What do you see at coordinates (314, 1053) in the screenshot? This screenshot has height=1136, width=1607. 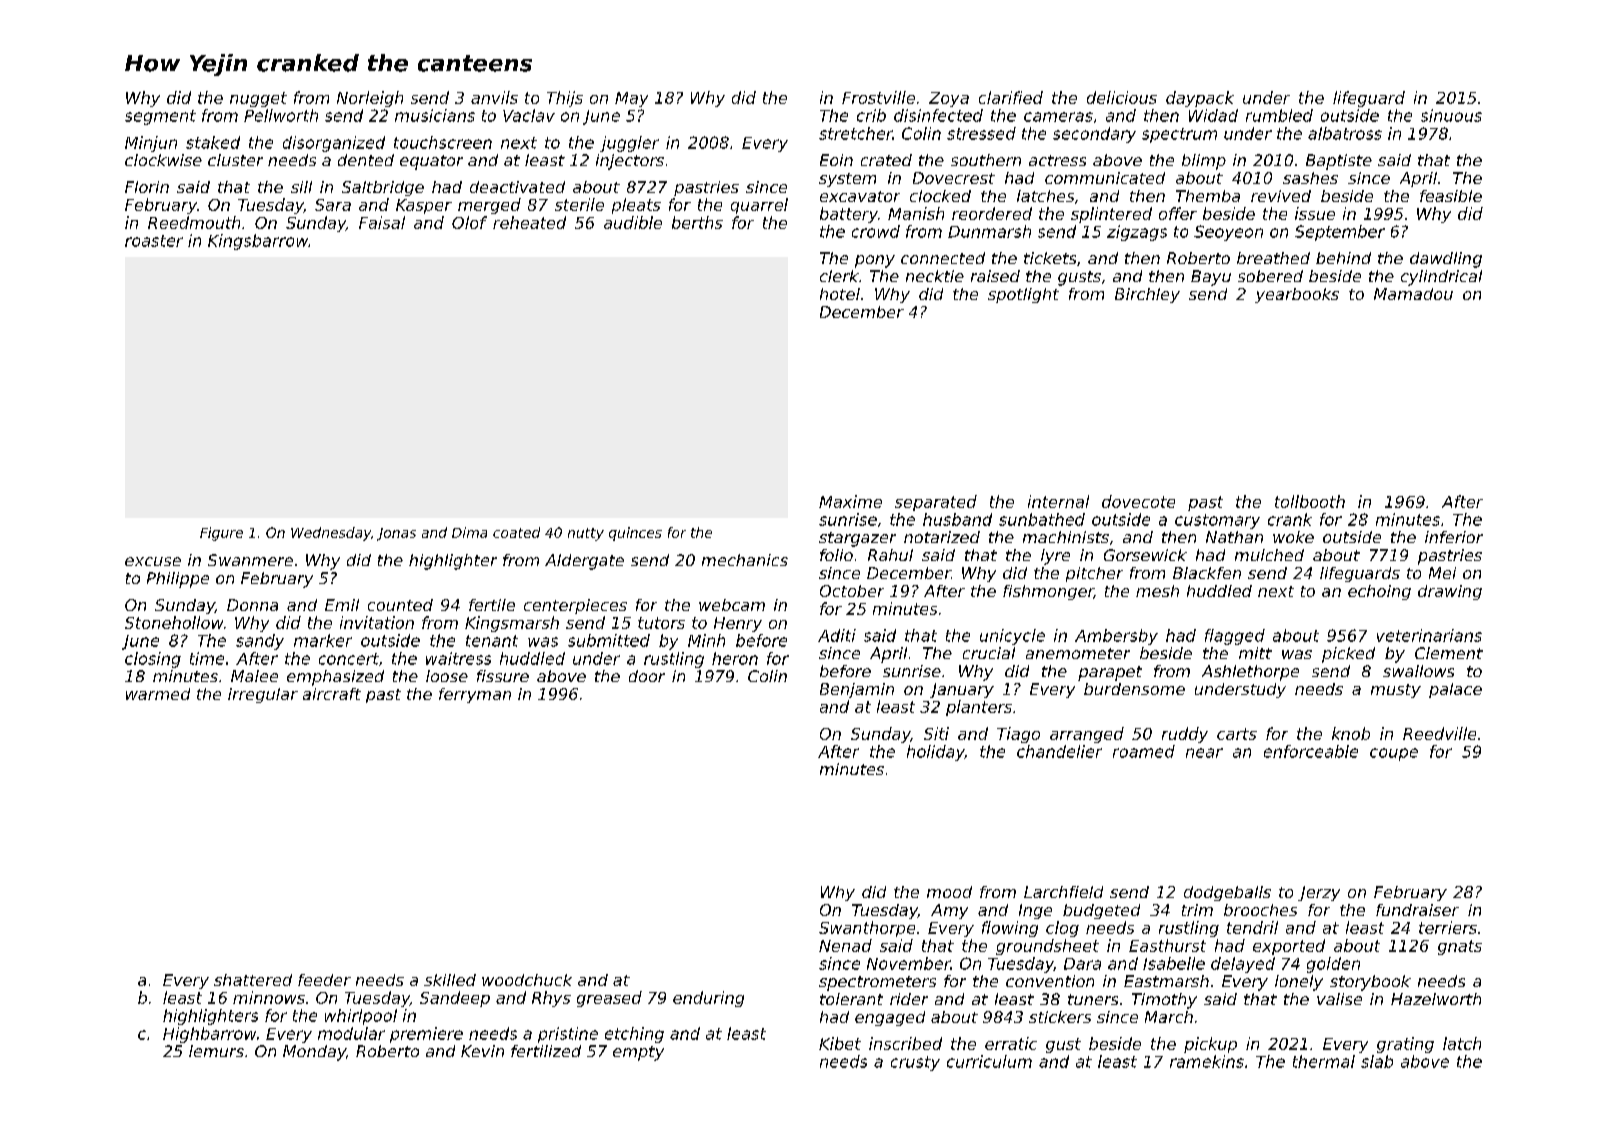 I see `Monday` at bounding box center [314, 1053].
